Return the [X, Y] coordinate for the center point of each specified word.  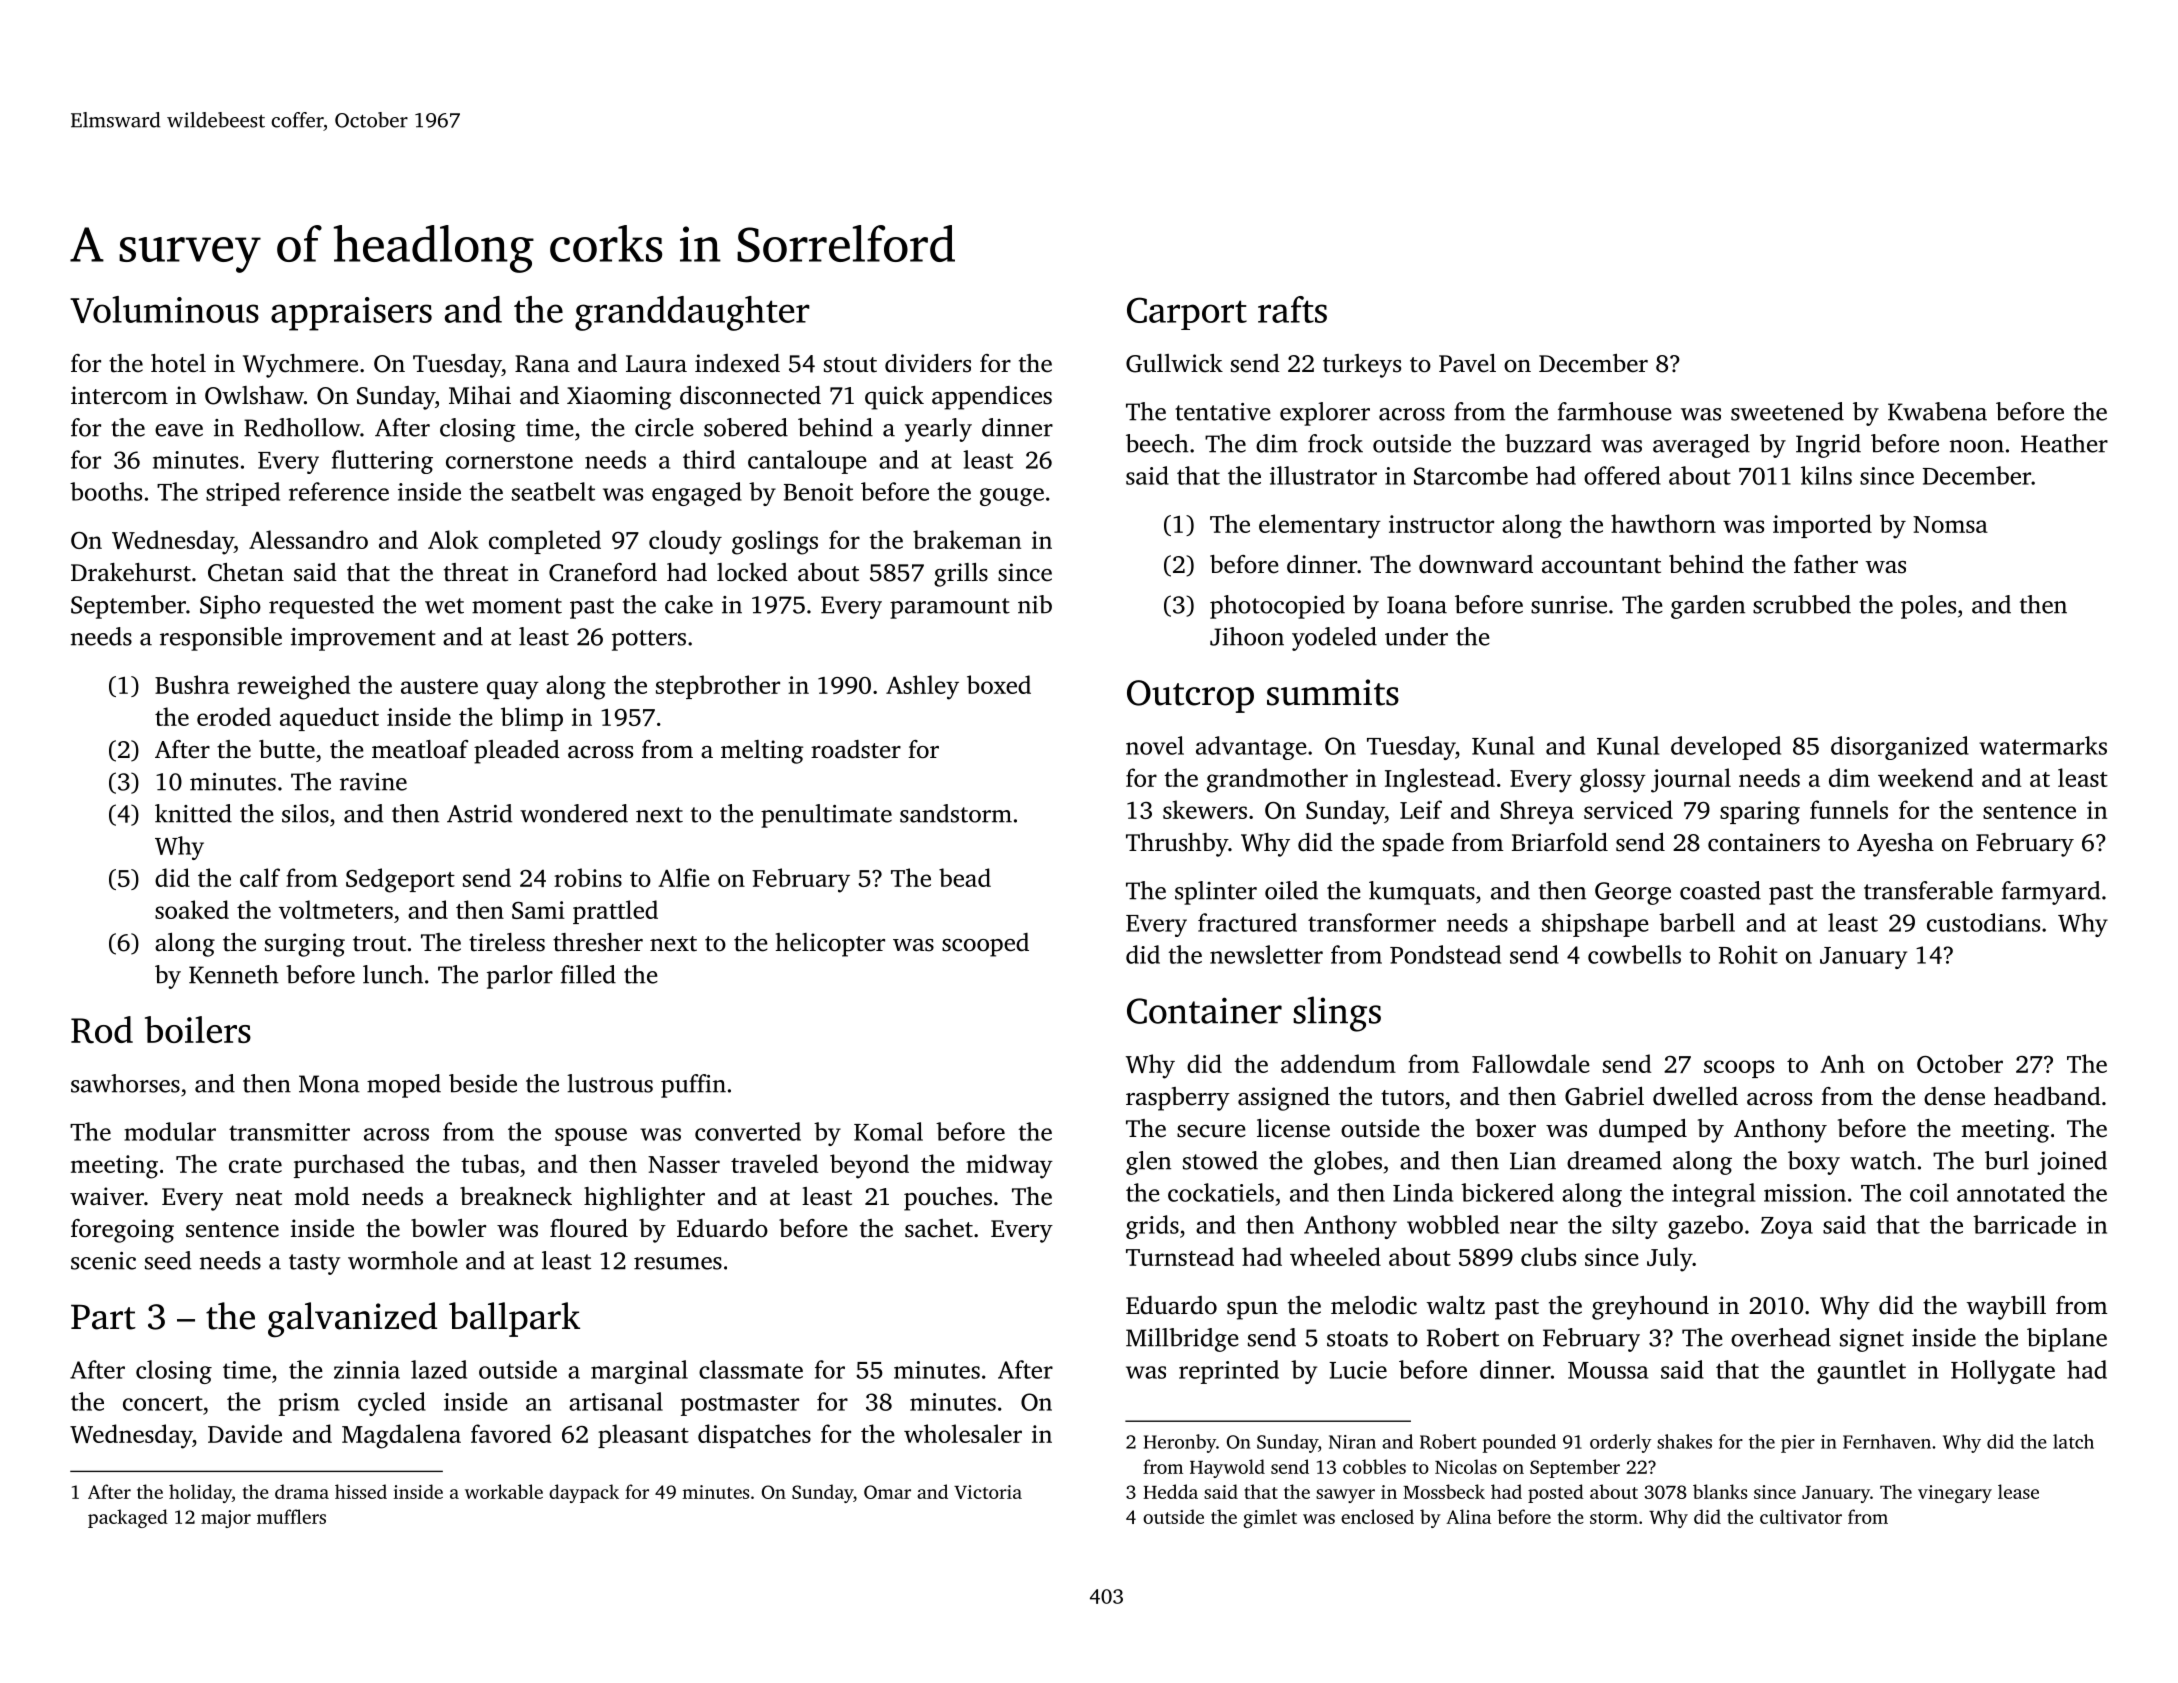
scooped [985, 945]
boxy [1814, 1163]
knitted [193, 813]
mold [322, 1196]
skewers [1205, 809]
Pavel [1467, 363]
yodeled [1334, 639]
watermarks [2043, 745]
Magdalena [401, 1436]
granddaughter [692, 313]
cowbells [1634, 954]
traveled [774, 1163]
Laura [656, 364]
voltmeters [336, 909]
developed [1726, 748]
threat [476, 572]
